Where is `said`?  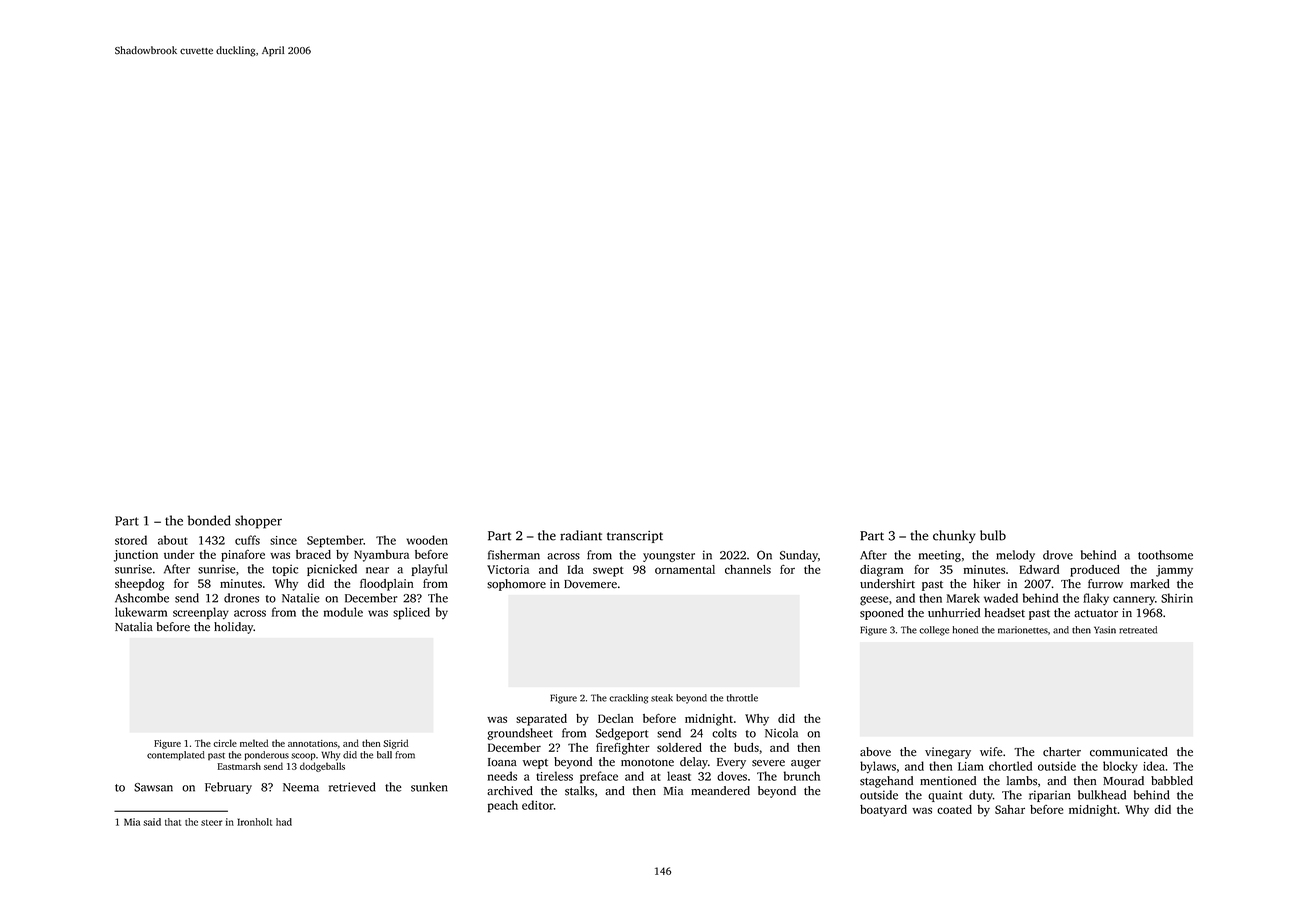
said is located at coordinates (152, 822).
